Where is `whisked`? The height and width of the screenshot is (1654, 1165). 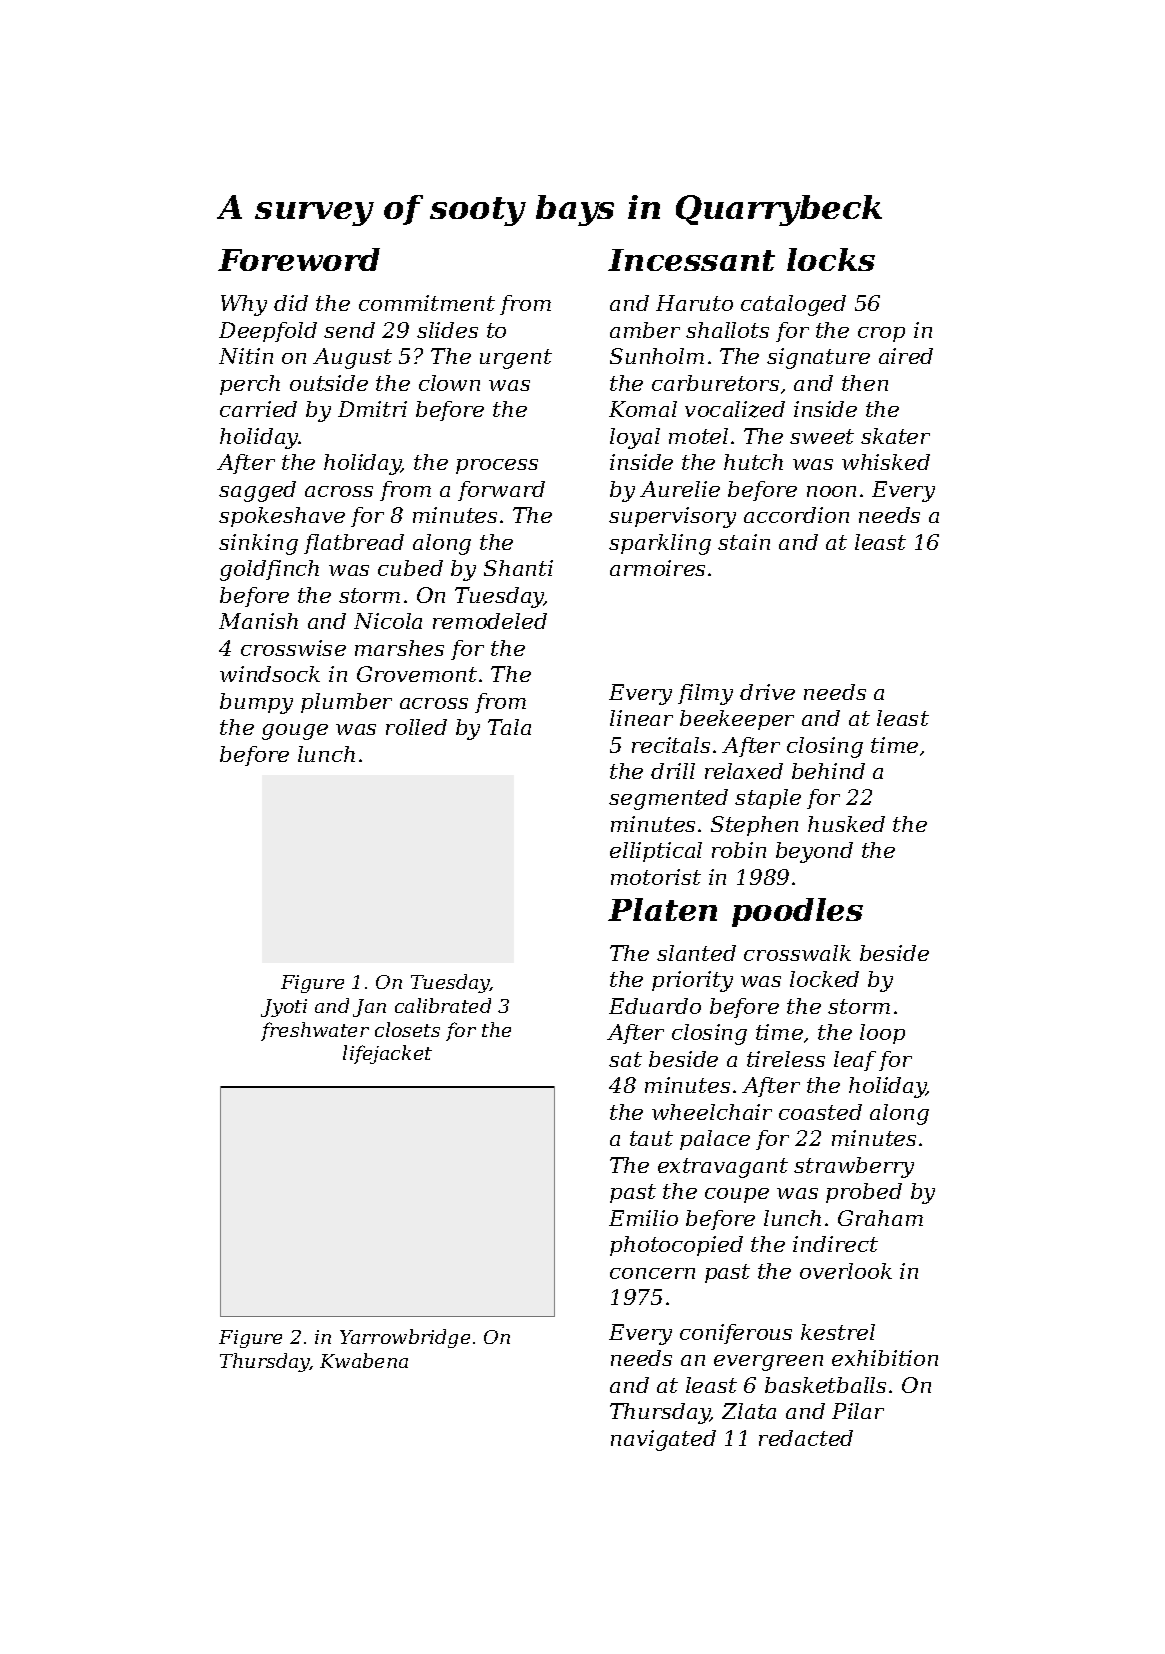
whisked is located at coordinates (886, 462).
